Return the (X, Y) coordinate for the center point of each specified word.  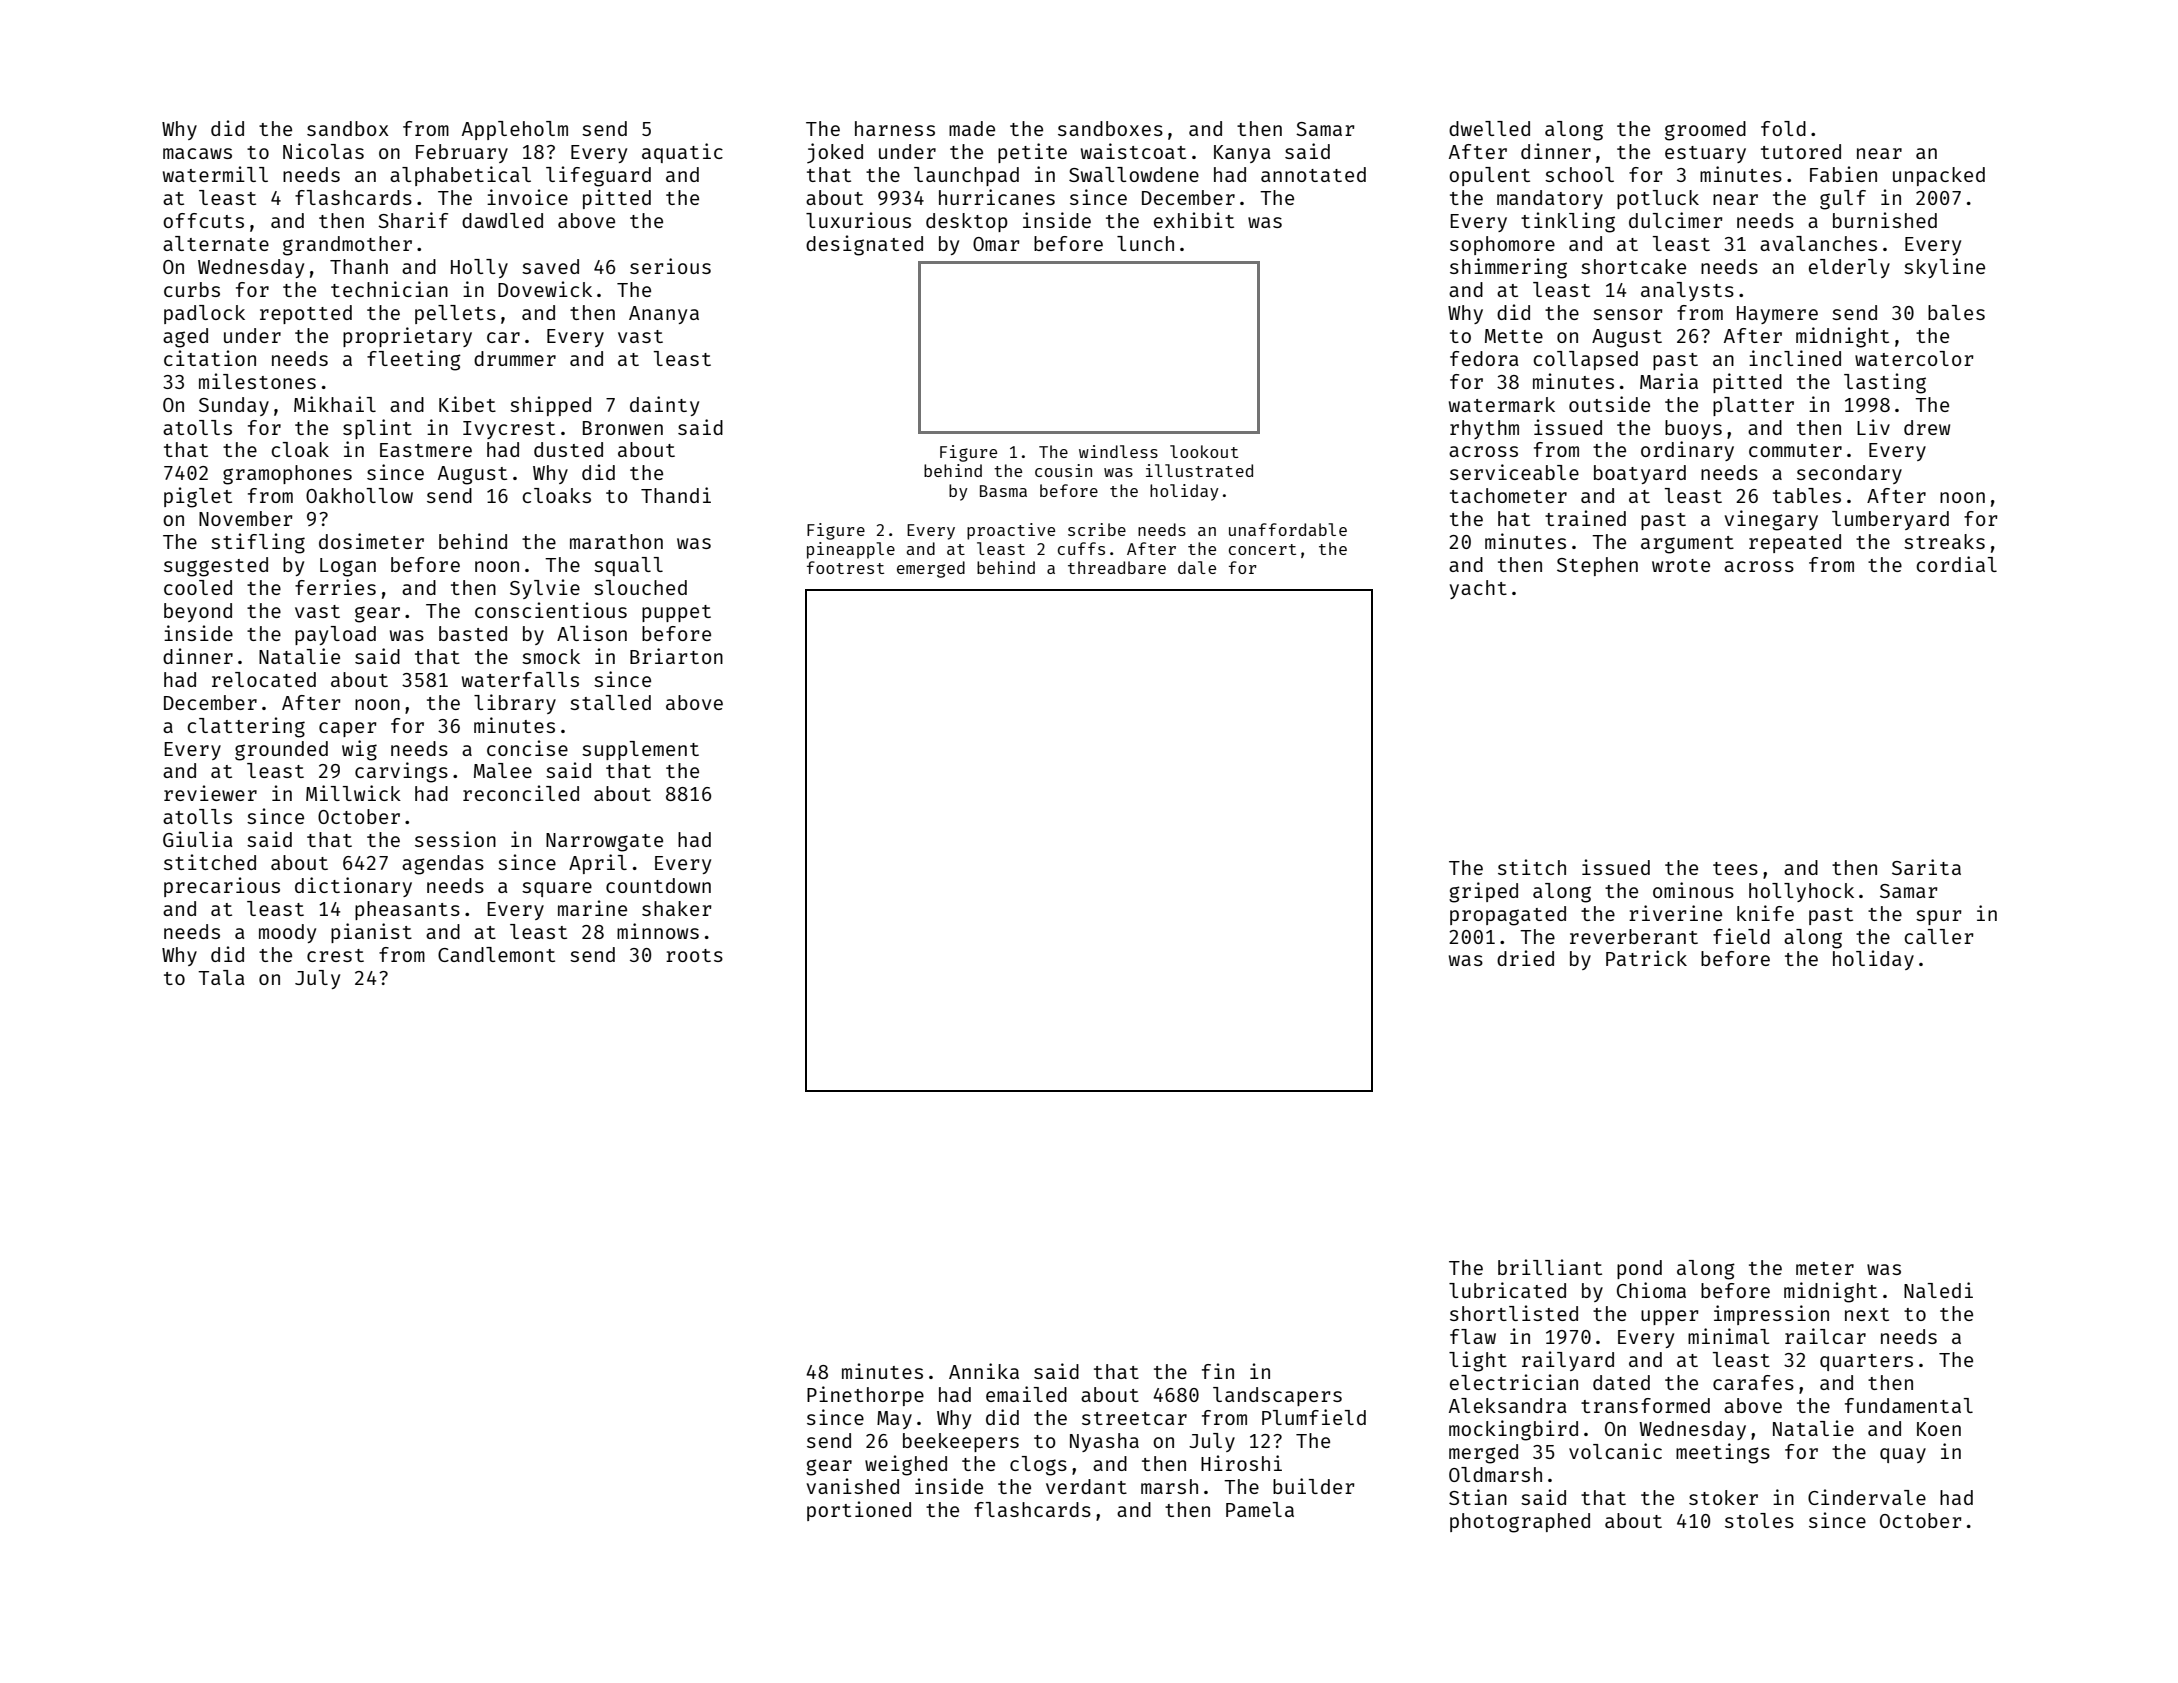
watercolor (1914, 358)
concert (1262, 549)
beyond (198, 612)
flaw (1473, 1336)
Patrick (1646, 958)
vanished (853, 1486)
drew (1927, 427)
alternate (216, 243)
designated (864, 245)
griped (1483, 892)
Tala (221, 977)
